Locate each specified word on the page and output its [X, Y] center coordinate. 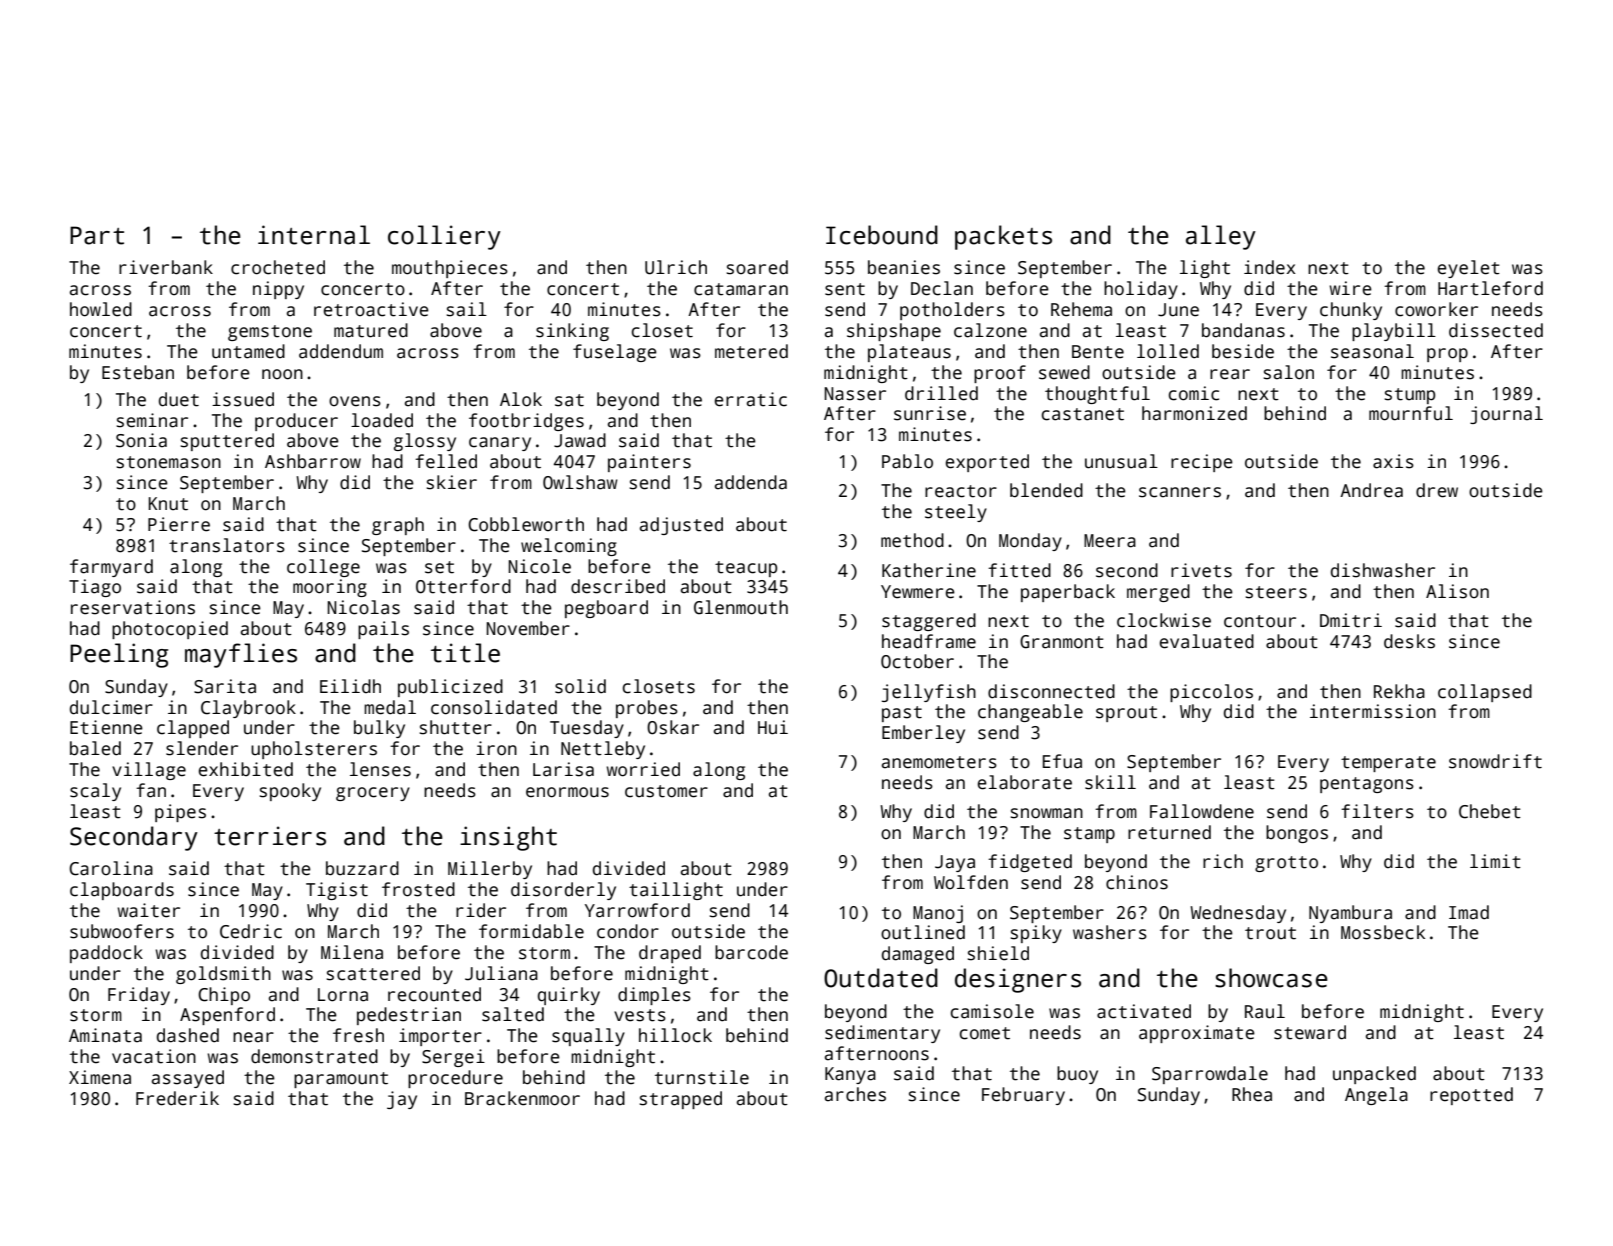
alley [1221, 237]
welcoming [569, 547]
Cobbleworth [526, 524]
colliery [444, 237]
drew [1437, 490]
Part [97, 235]
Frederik [177, 1098]
